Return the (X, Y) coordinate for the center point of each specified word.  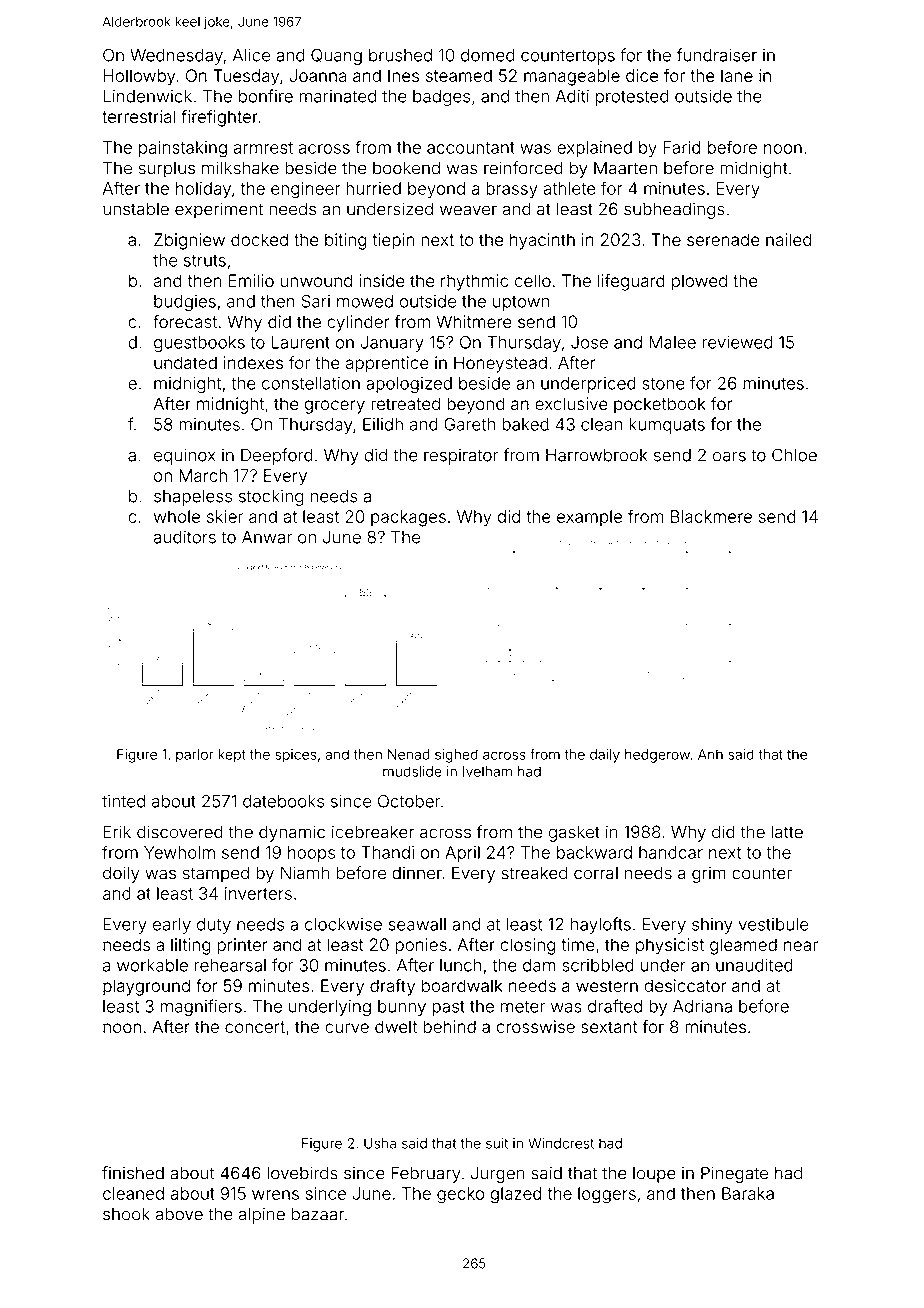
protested (632, 98)
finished (133, 1173)
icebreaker (373, 832)
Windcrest (561, 1143)
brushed (400, 55)
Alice (251, 55)
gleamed (743, 946)
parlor (194, 756)
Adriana (702, 1006)
